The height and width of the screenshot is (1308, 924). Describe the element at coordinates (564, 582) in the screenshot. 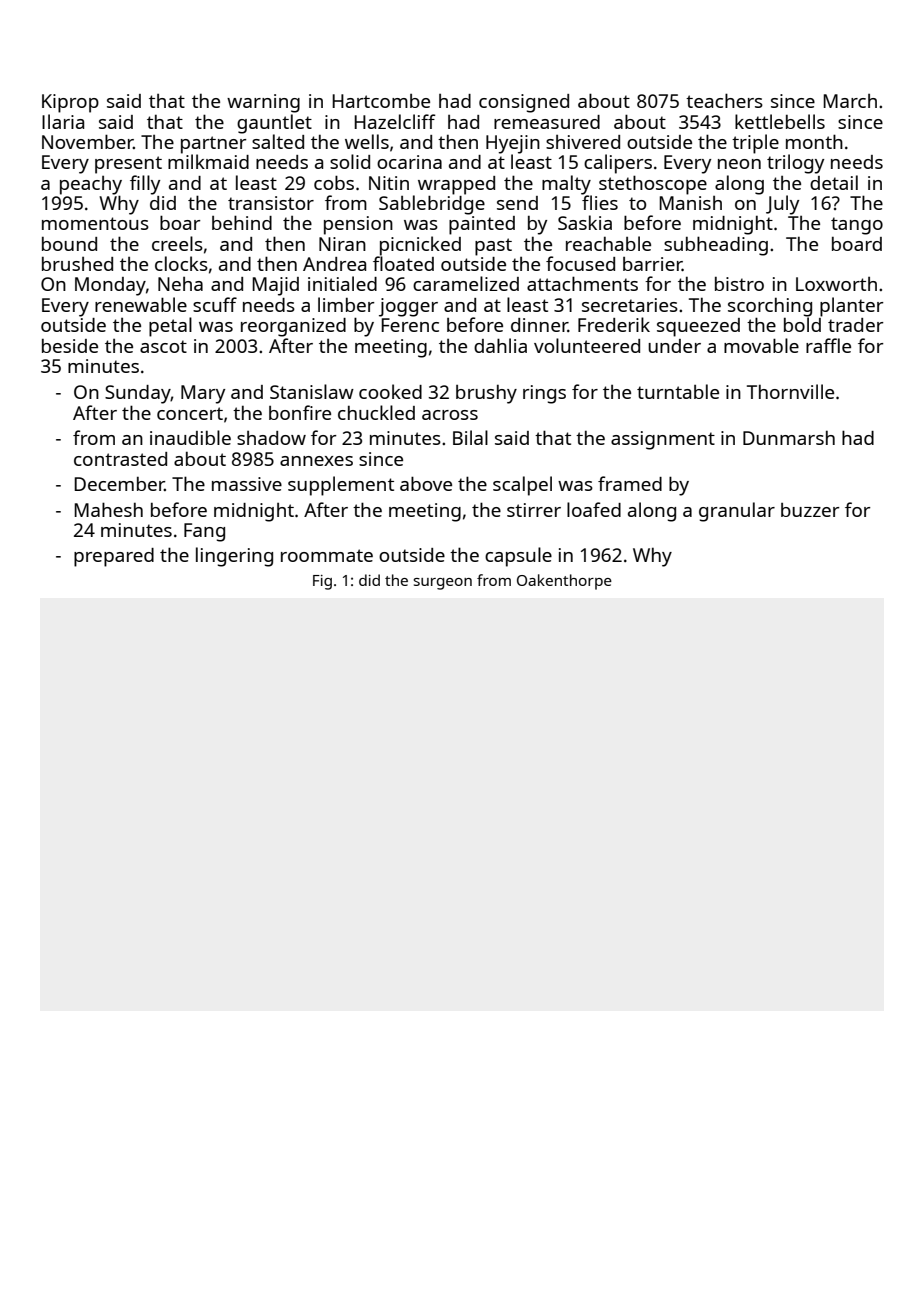

I see `Oakenthorpe` at that location.
